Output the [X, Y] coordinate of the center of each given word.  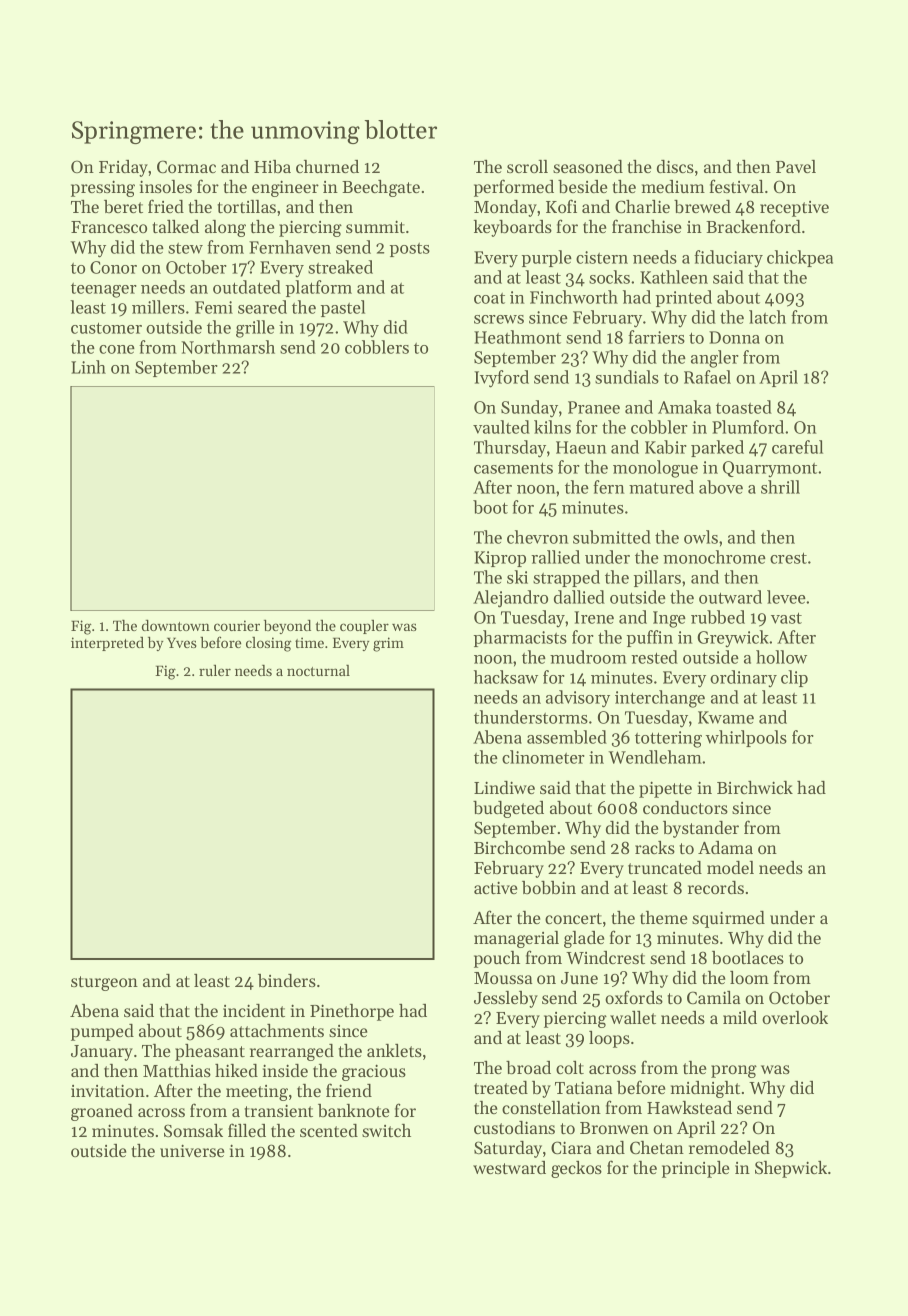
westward [509, 1167]
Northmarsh [228, 347]
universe [192, 1150]
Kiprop [500, 559]
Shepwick [791, 1169]
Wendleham [655, 757]
